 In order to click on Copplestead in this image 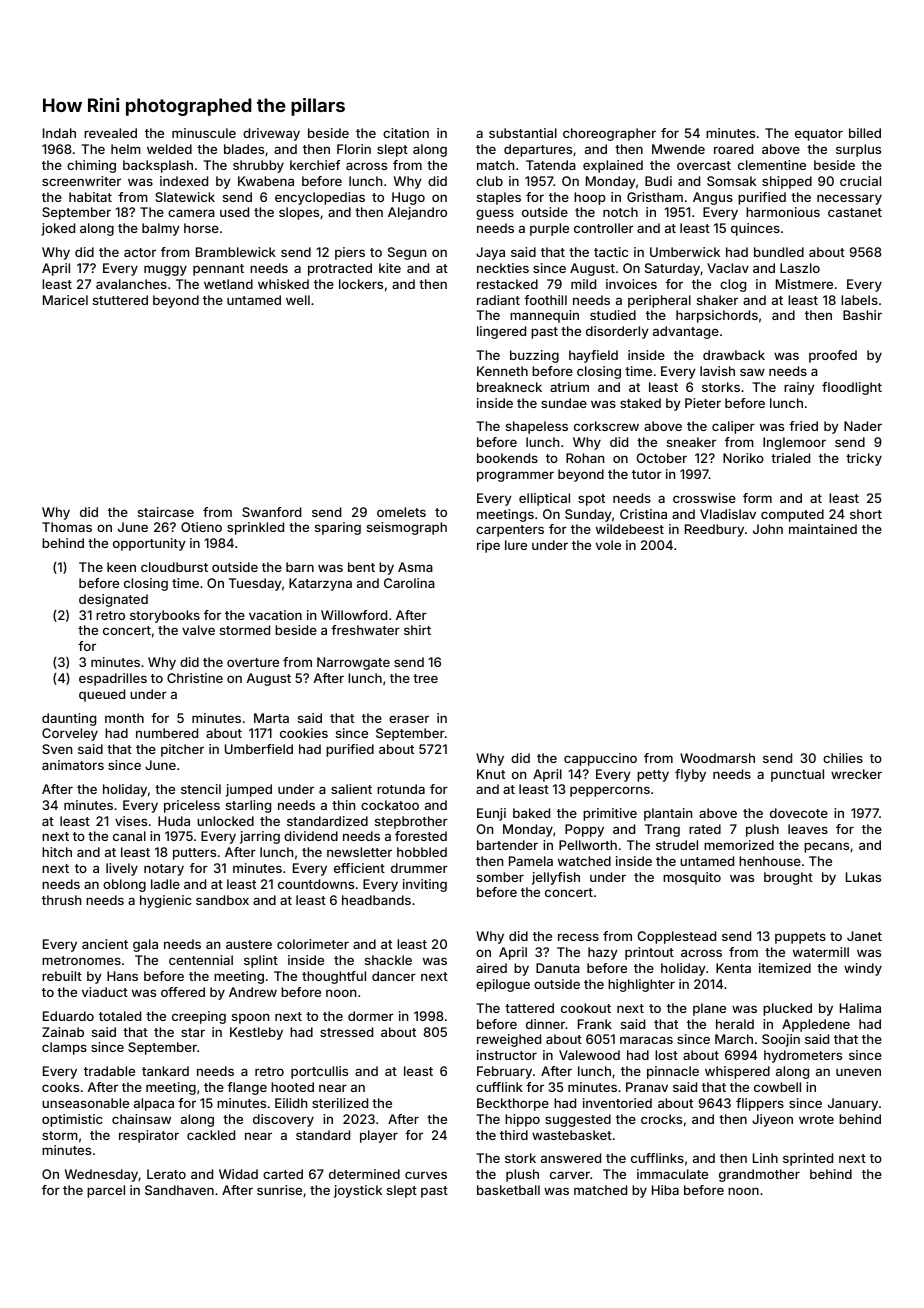, I will do `click(676, 937)`.
